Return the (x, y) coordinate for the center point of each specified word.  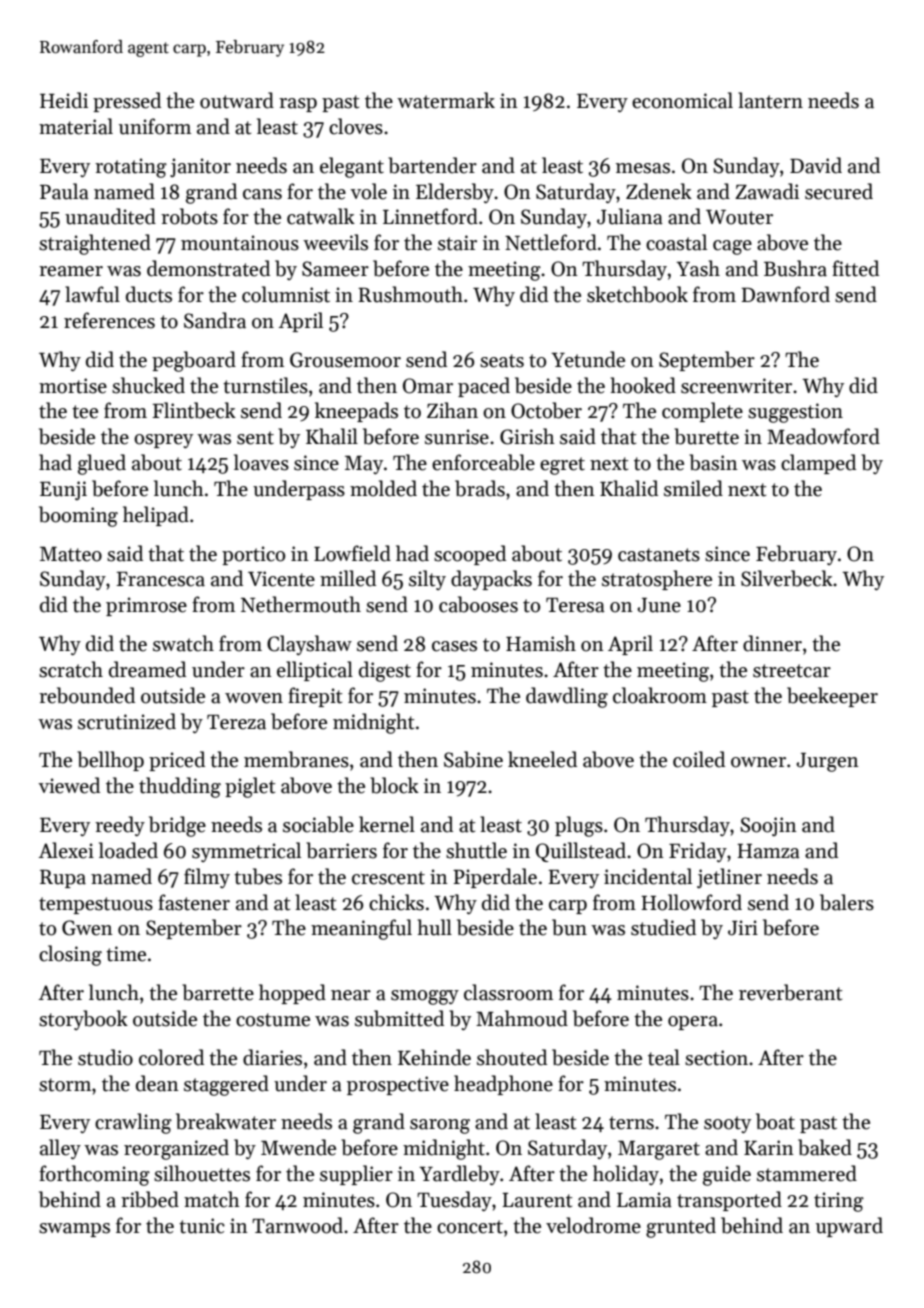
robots (189, 216)
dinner (772, 643)
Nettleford (551, 242)
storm (65, 1085)
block (394, 785)
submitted (399, 1018)
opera (693, 1023)
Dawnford (785, 294)
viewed (69, 785)
